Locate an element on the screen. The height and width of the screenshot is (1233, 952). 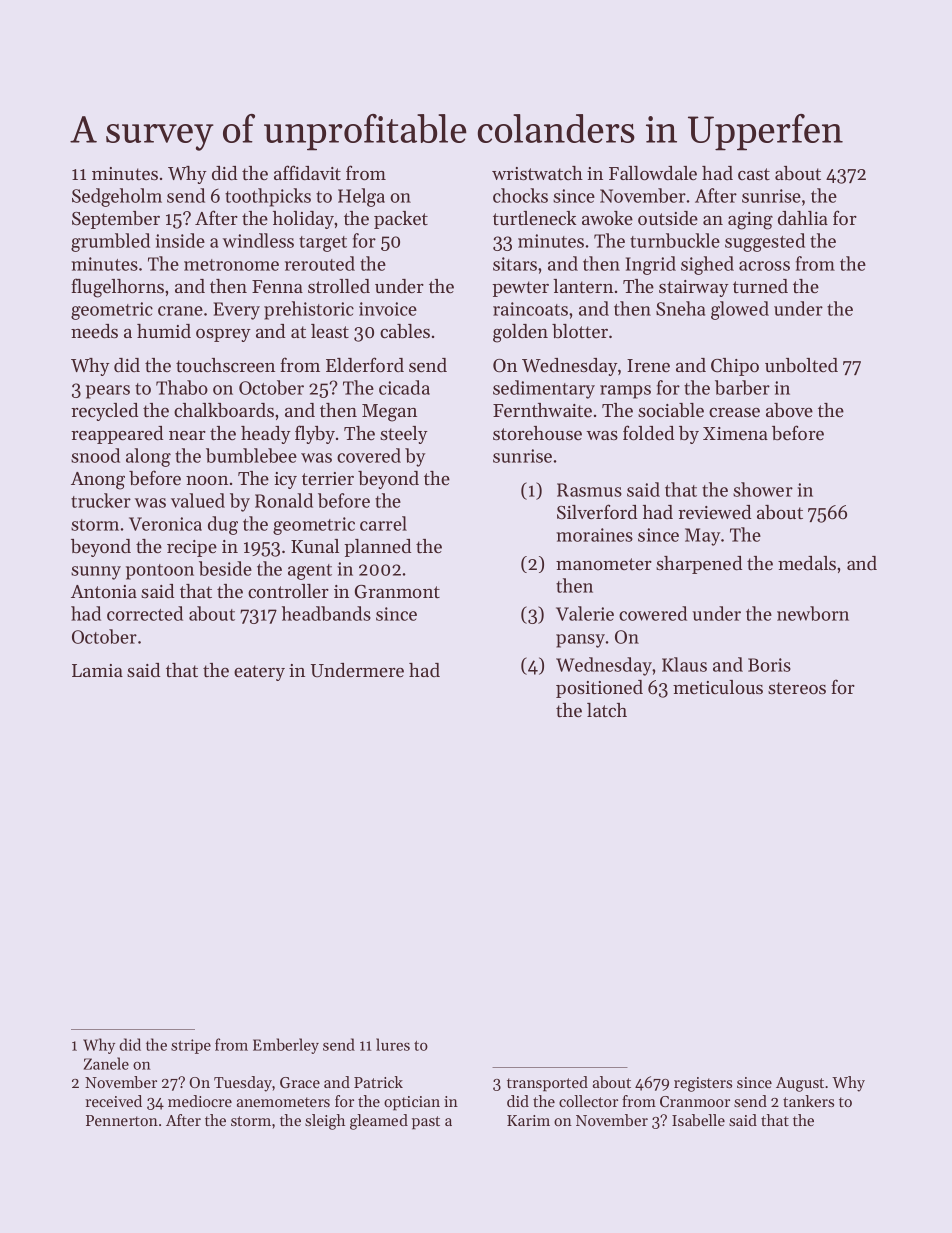
needs is located at coordinates (94, 331).
